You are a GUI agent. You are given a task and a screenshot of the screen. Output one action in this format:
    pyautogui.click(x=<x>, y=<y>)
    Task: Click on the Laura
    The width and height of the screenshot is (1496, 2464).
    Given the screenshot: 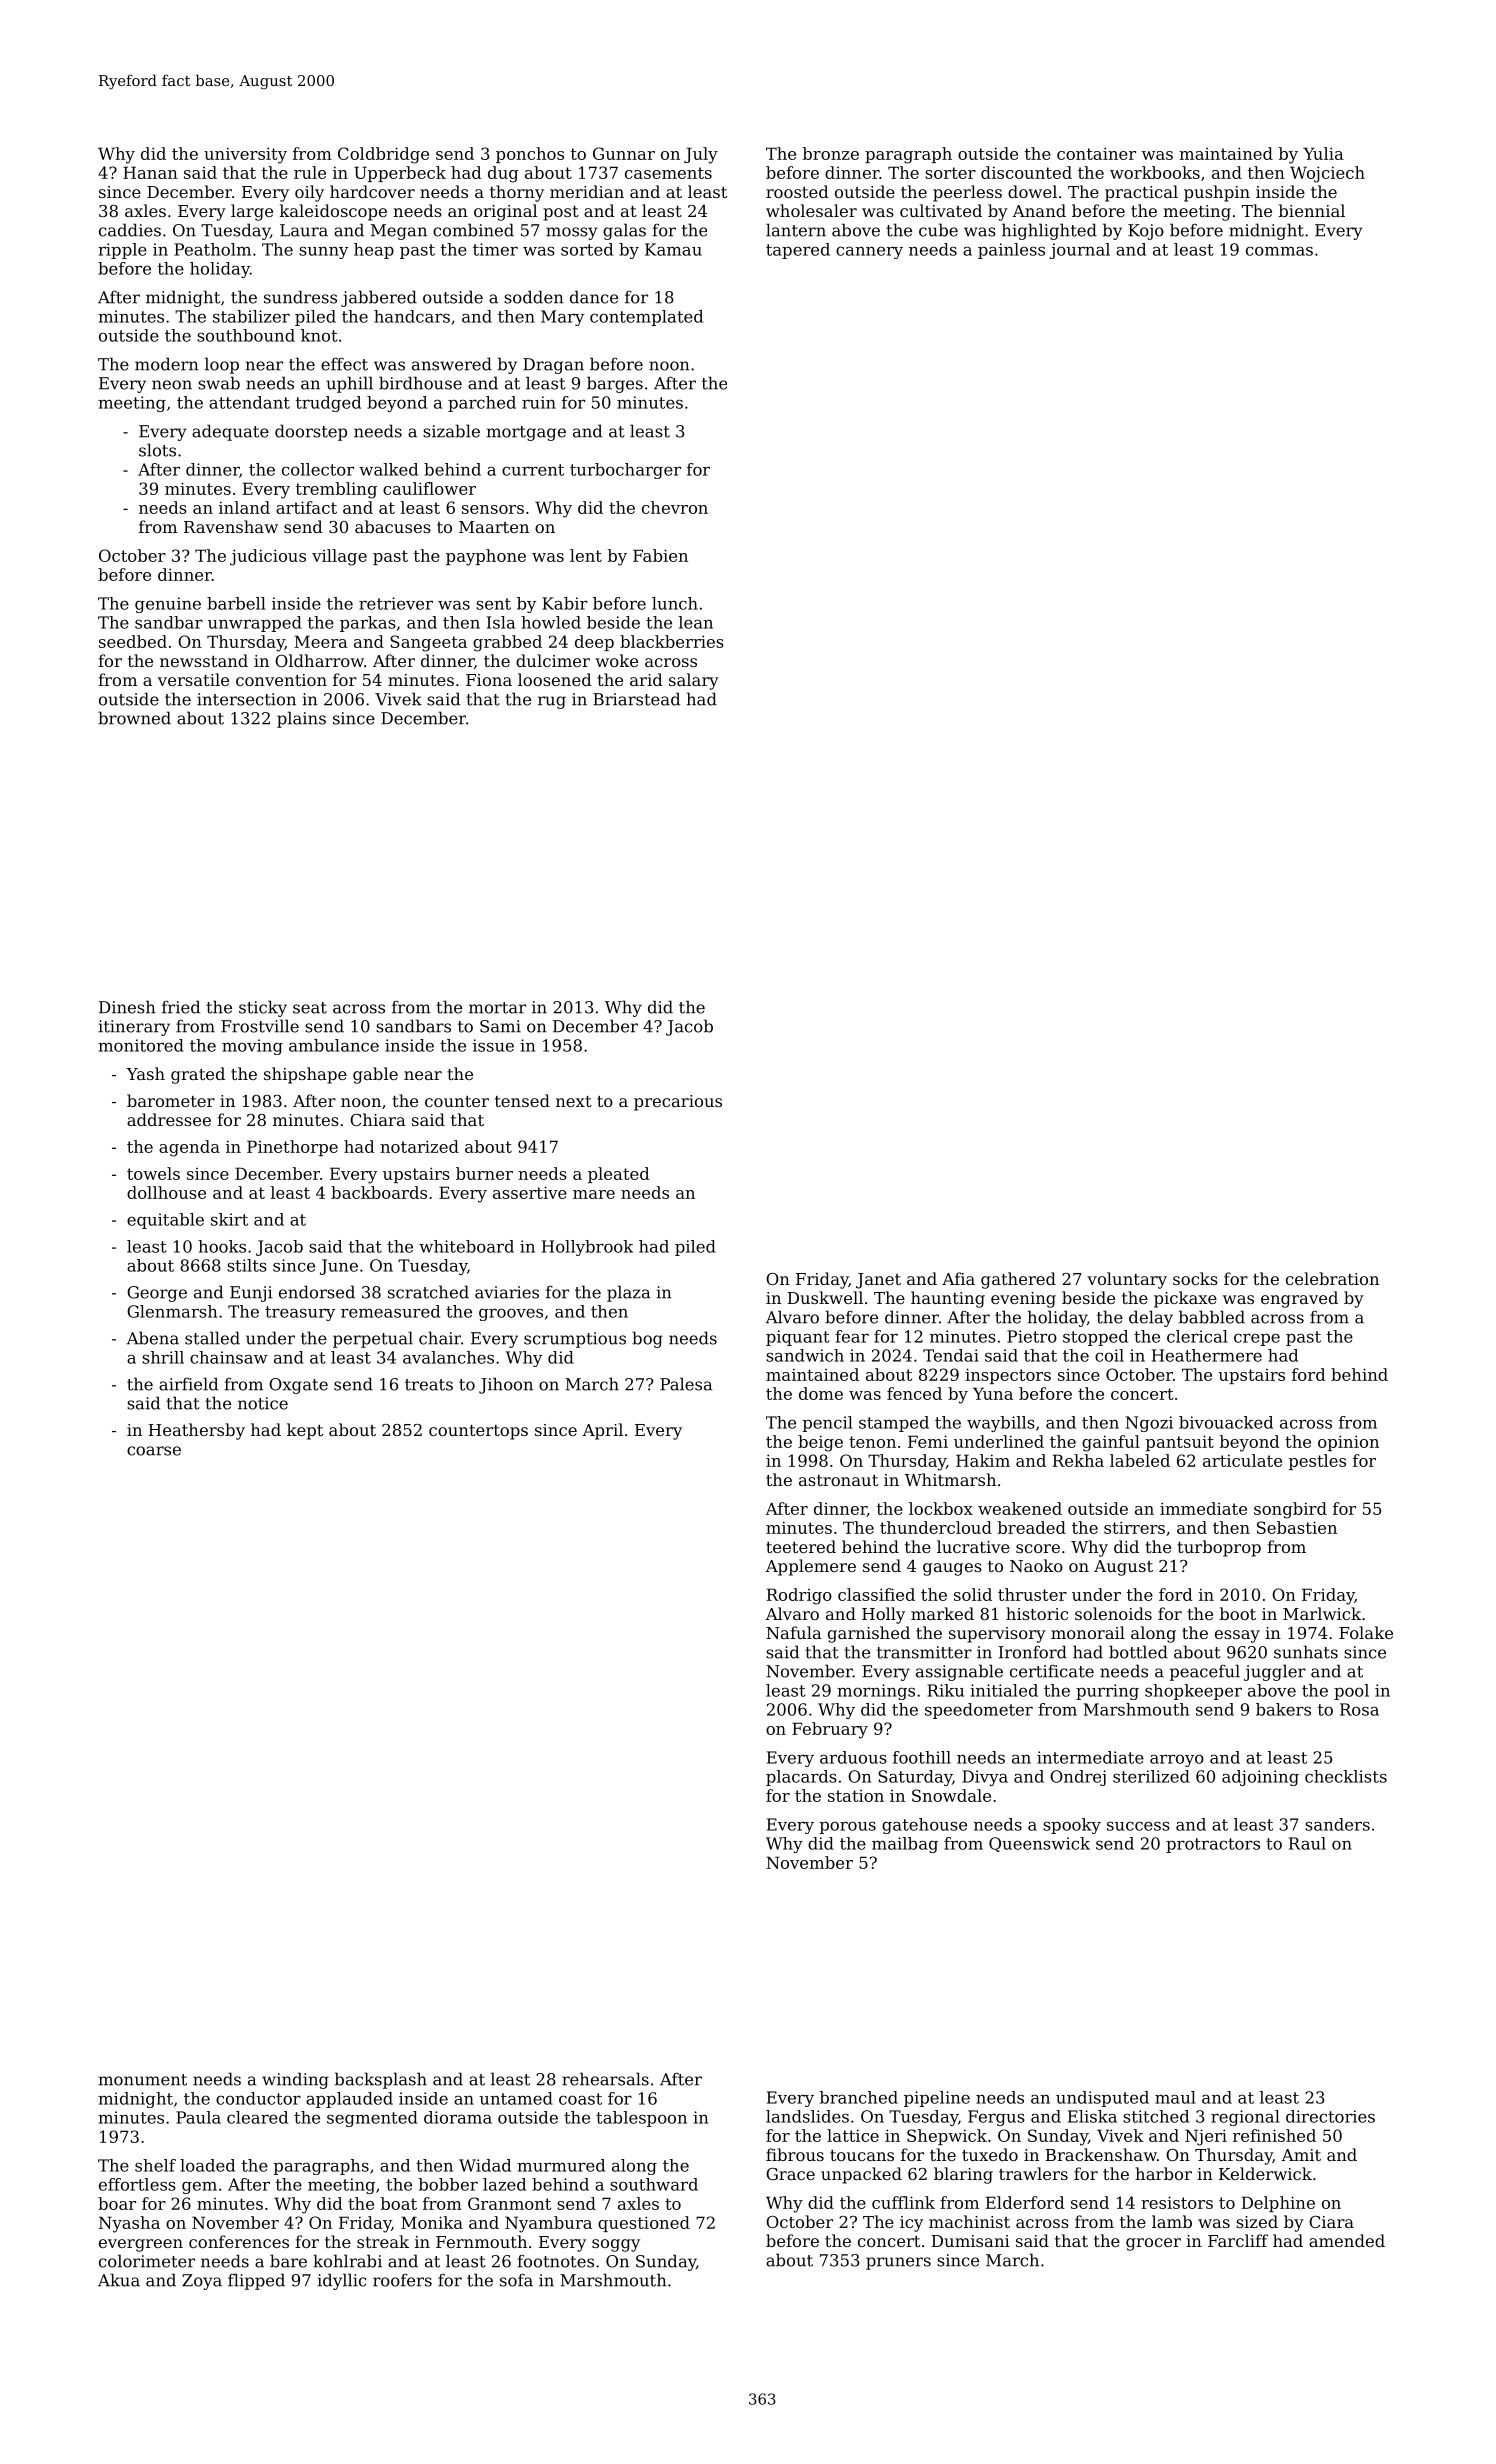 What is the action you would take?
    pyautogui.click(x=304, y=230)
